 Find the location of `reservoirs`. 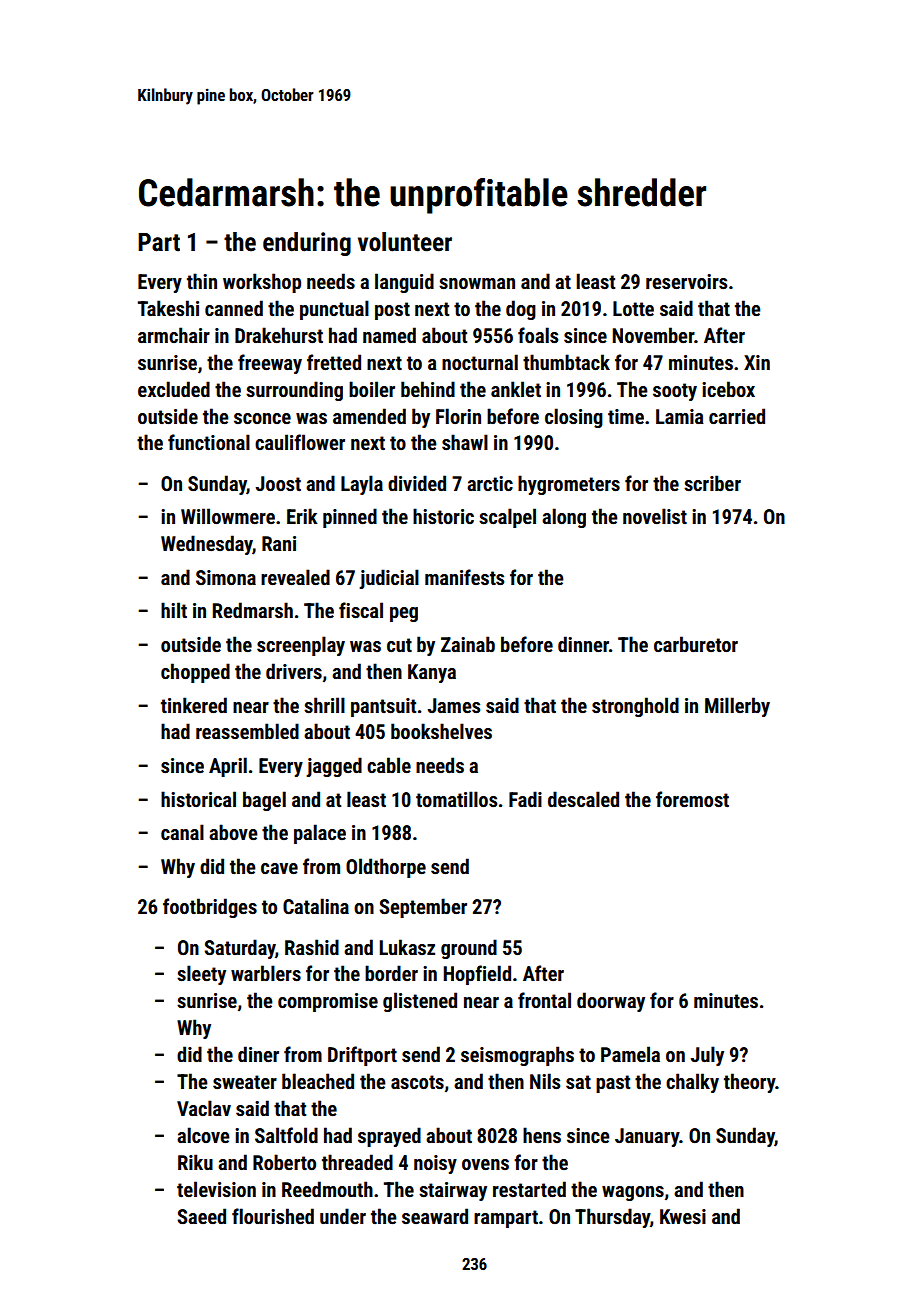

reservoirs is located at coordinates (686, 281).
